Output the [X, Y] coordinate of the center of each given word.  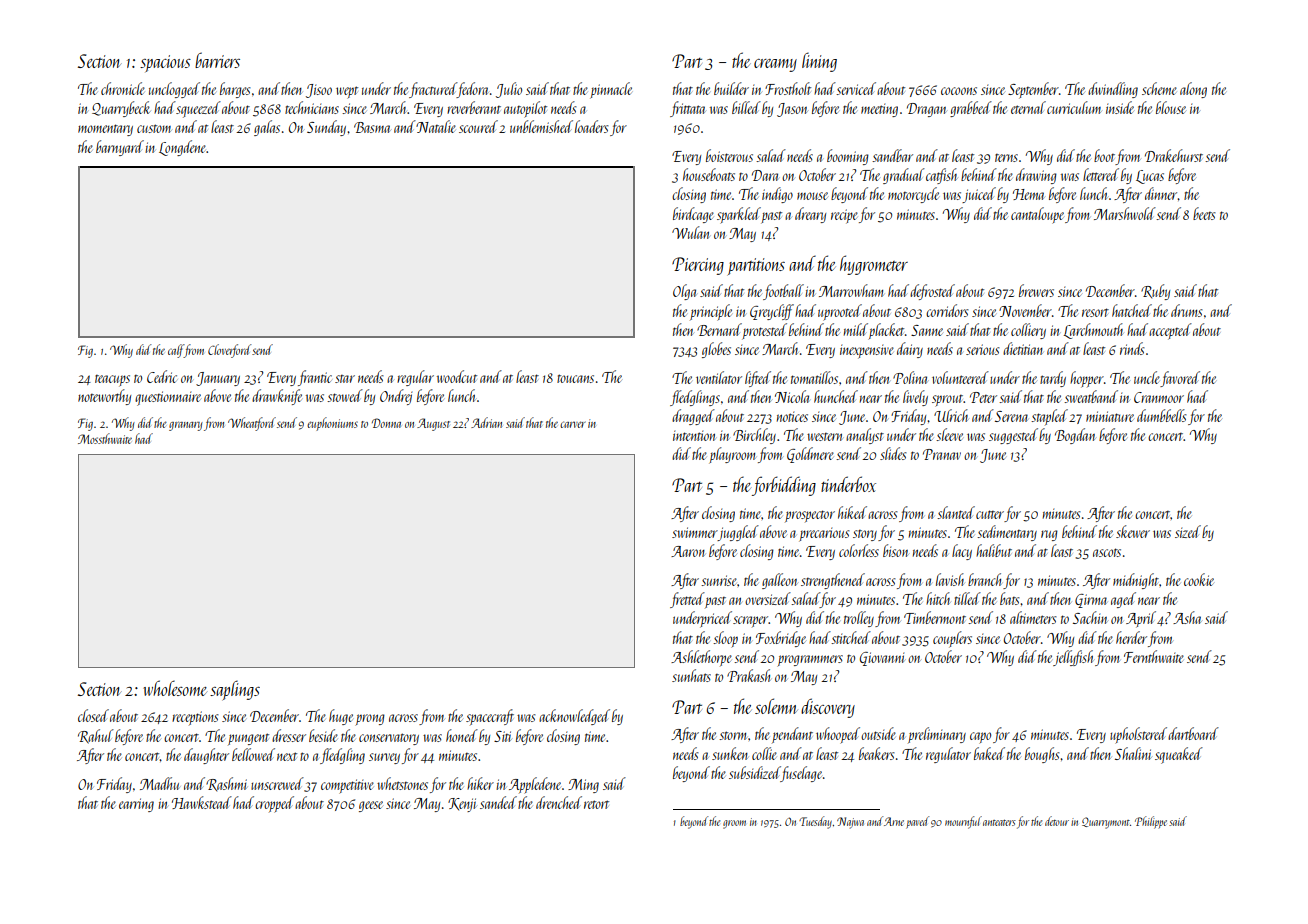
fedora [473, 90]
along [1193, 90]
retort [596, 804]
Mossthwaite [105, 438]
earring [136, 805]
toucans [575, 378]
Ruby [1155, 292]
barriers [217, 60]
